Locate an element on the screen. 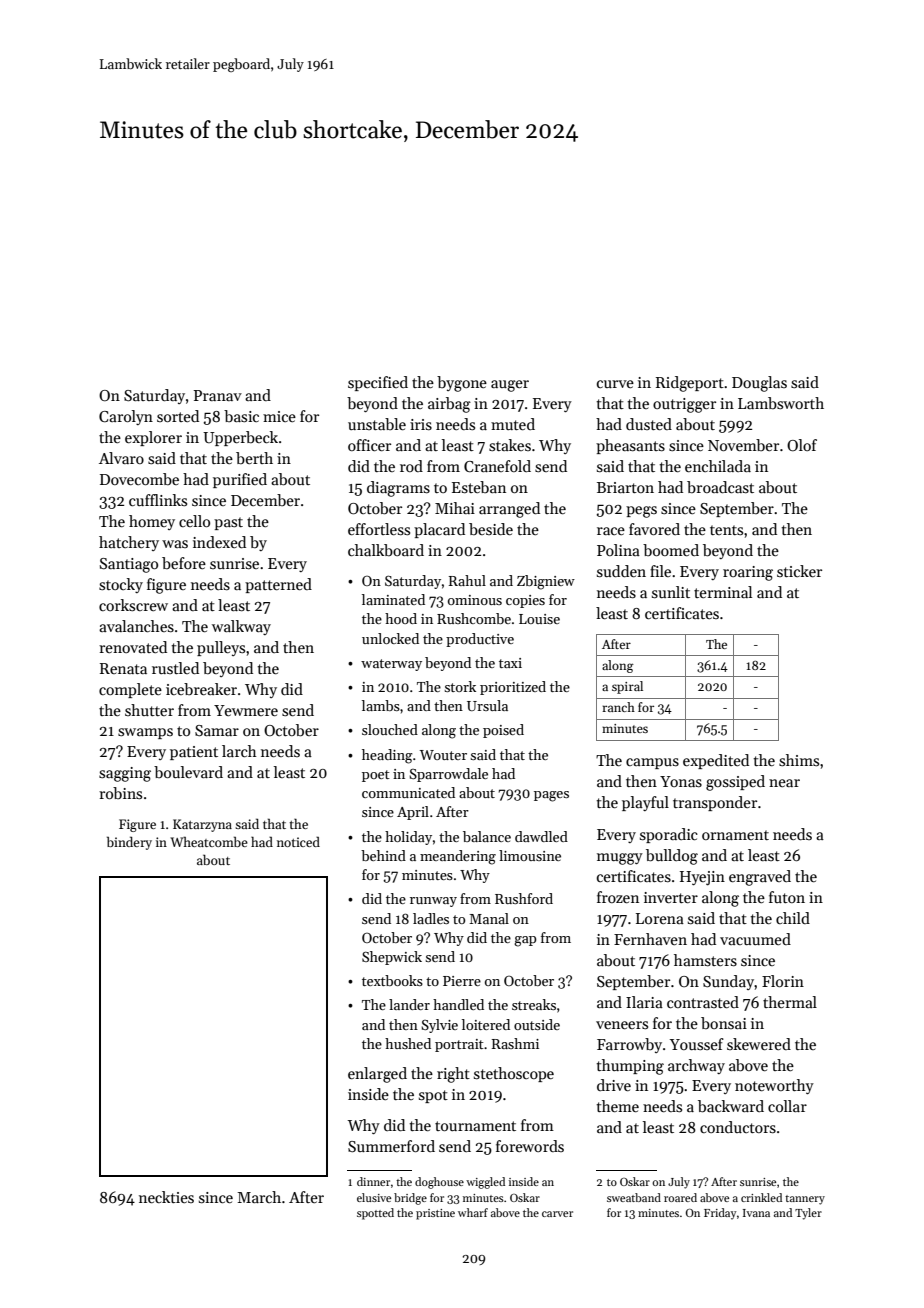  unlocked is located at coordinates (390, 638).
